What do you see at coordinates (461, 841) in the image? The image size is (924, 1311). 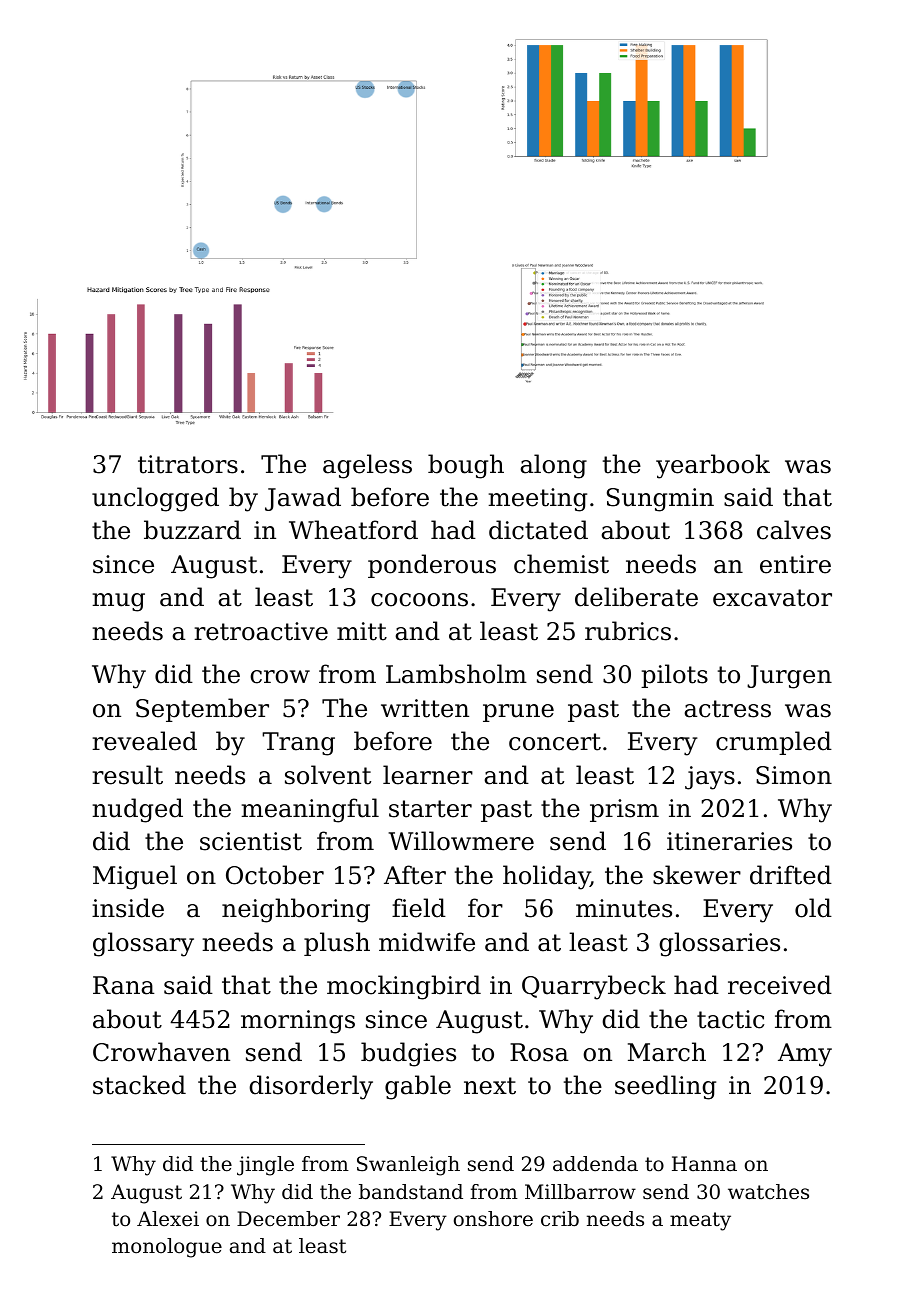 I see `Willowmere` at bounding box center [461, 841].
